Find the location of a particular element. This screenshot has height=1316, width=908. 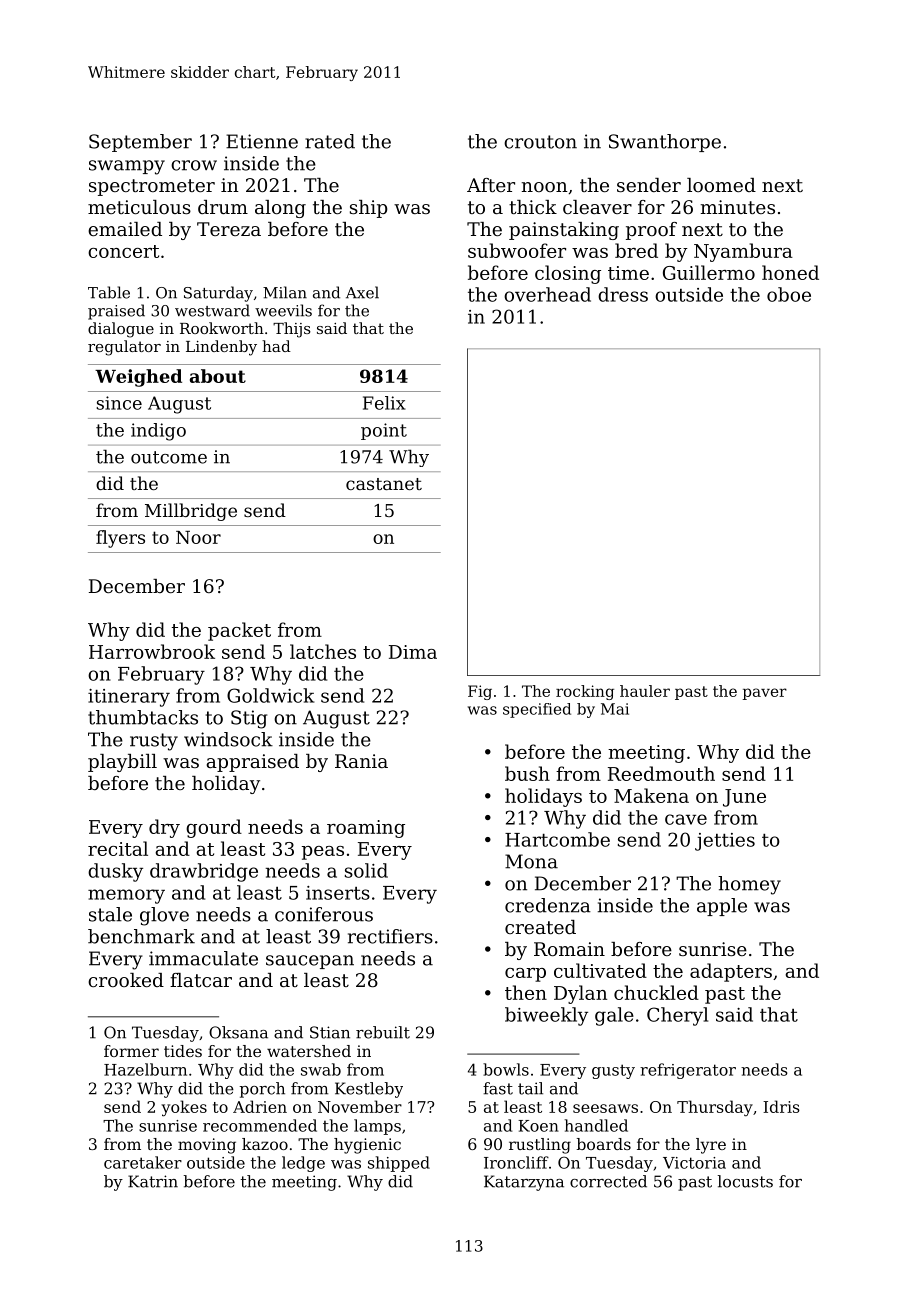

paver is located at coordinates (765, 694).
